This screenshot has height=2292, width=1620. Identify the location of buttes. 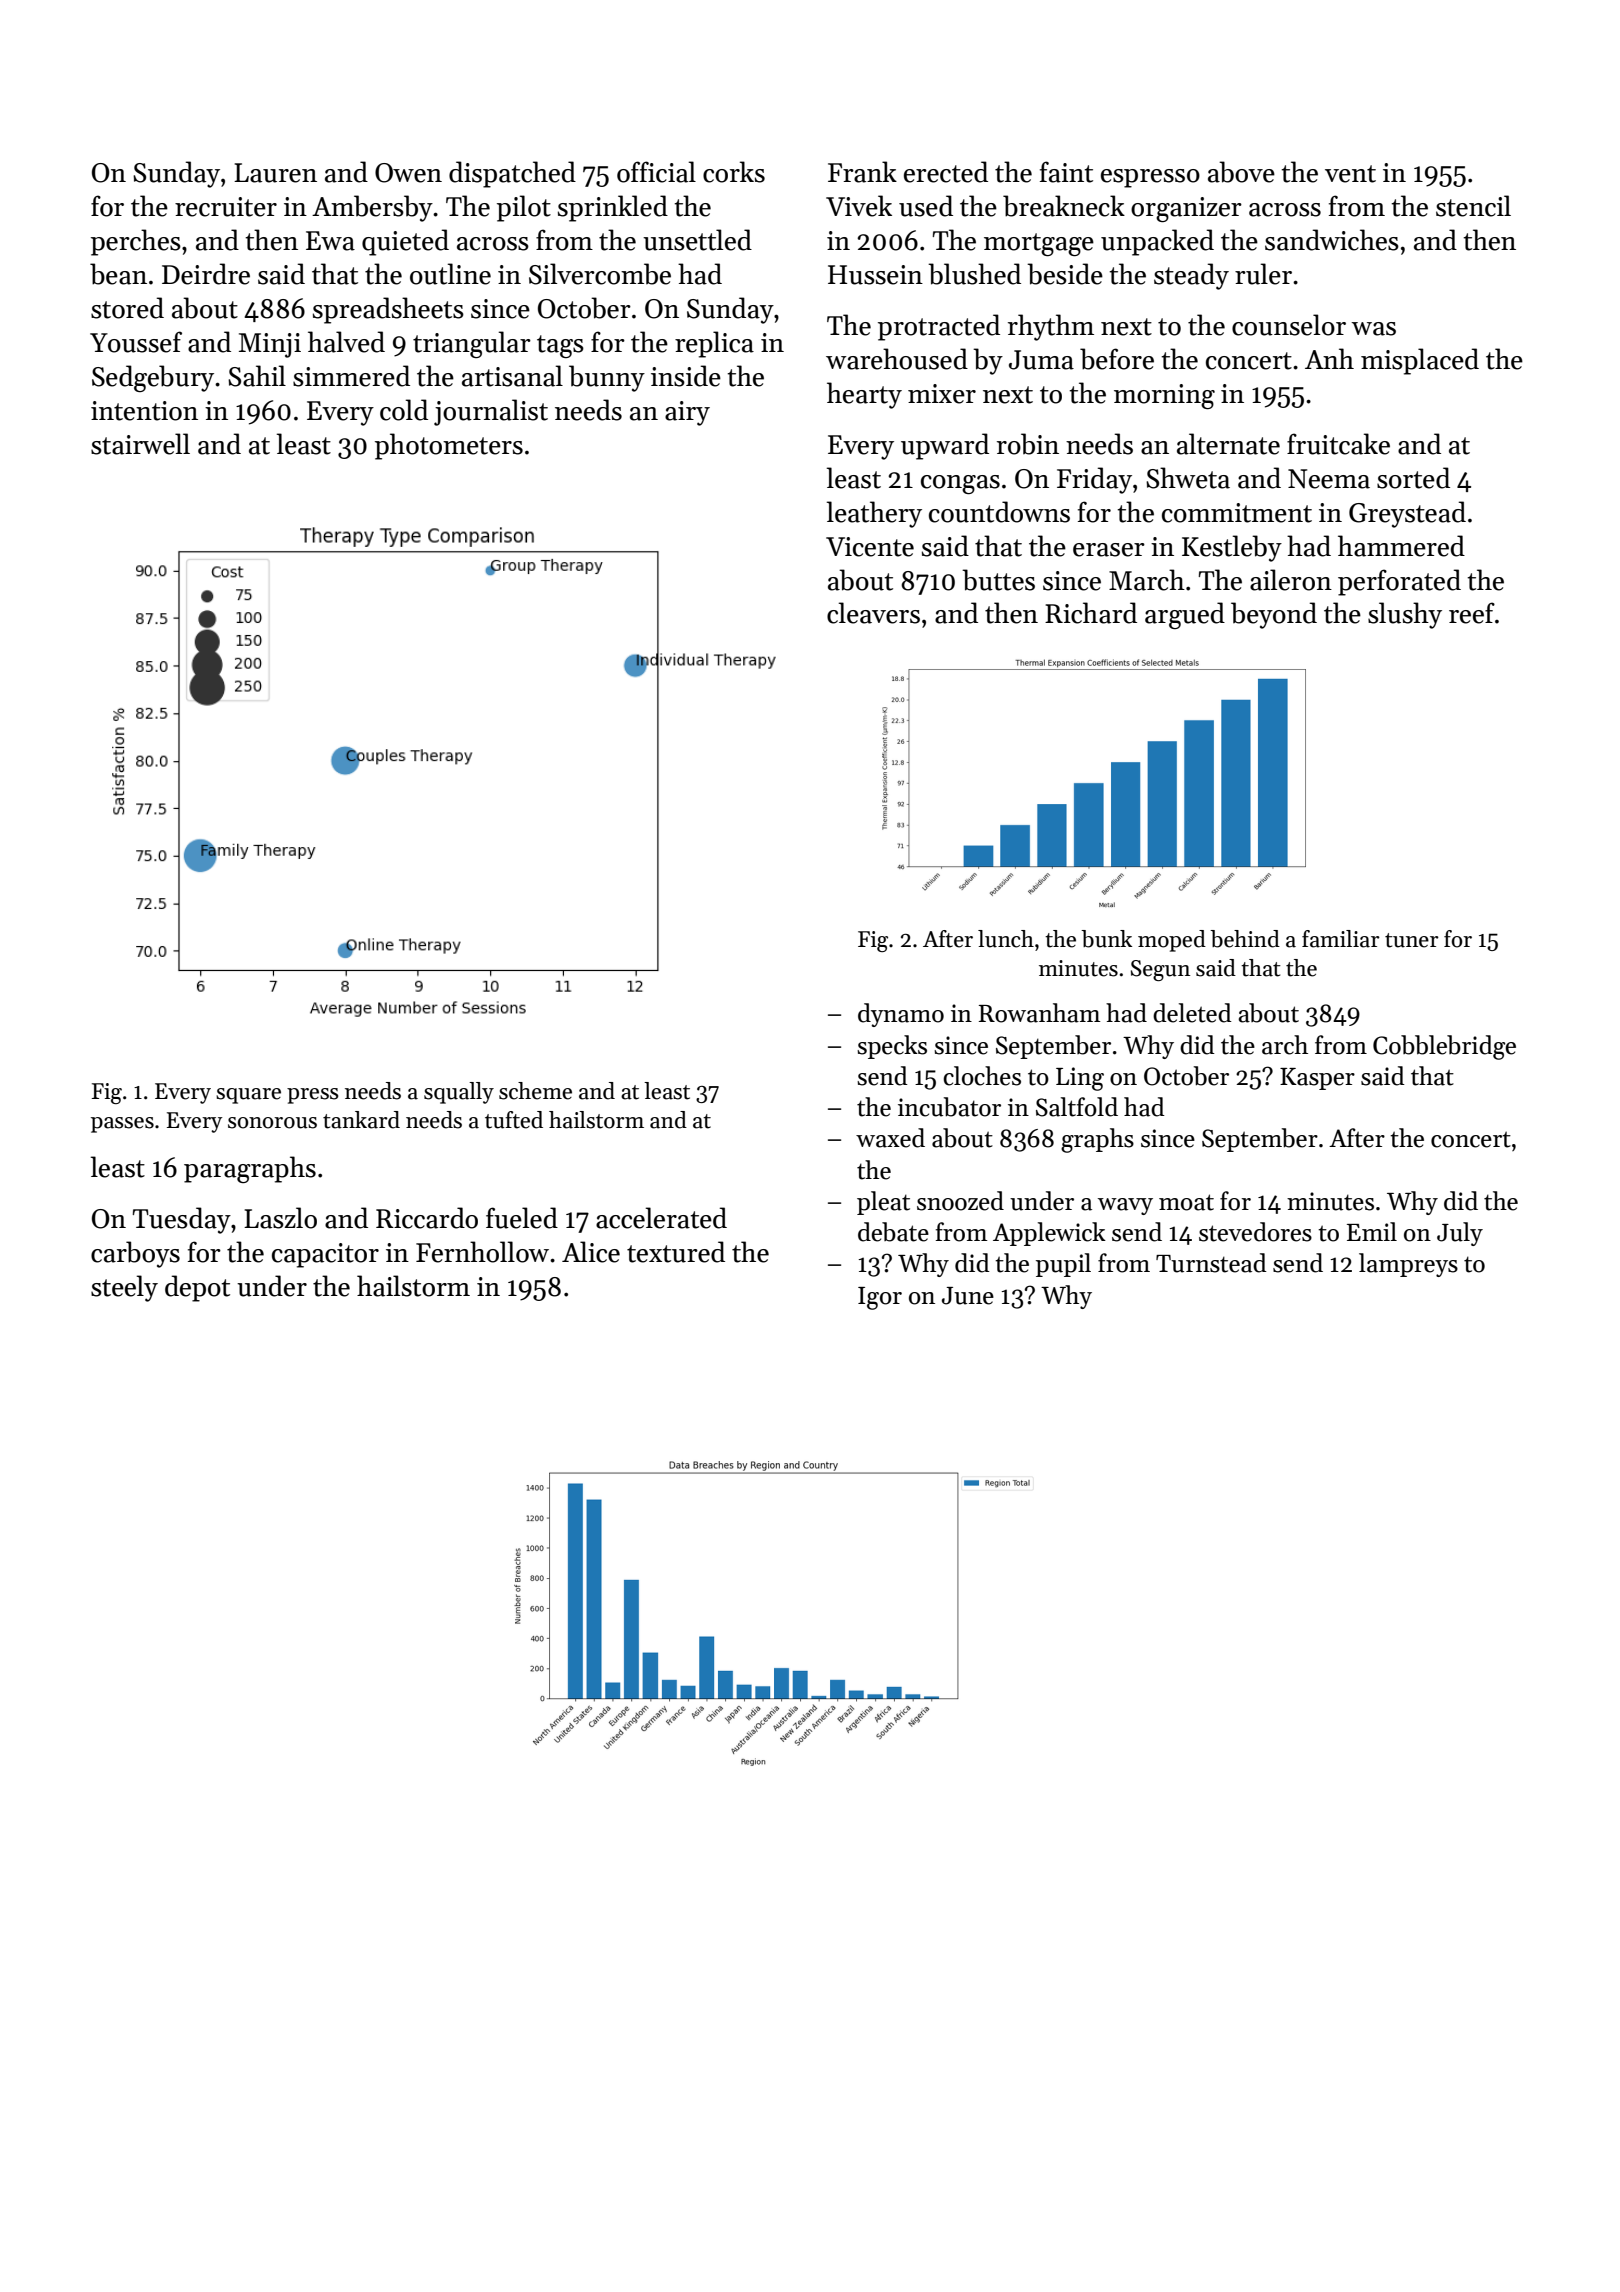
(998, 580).
